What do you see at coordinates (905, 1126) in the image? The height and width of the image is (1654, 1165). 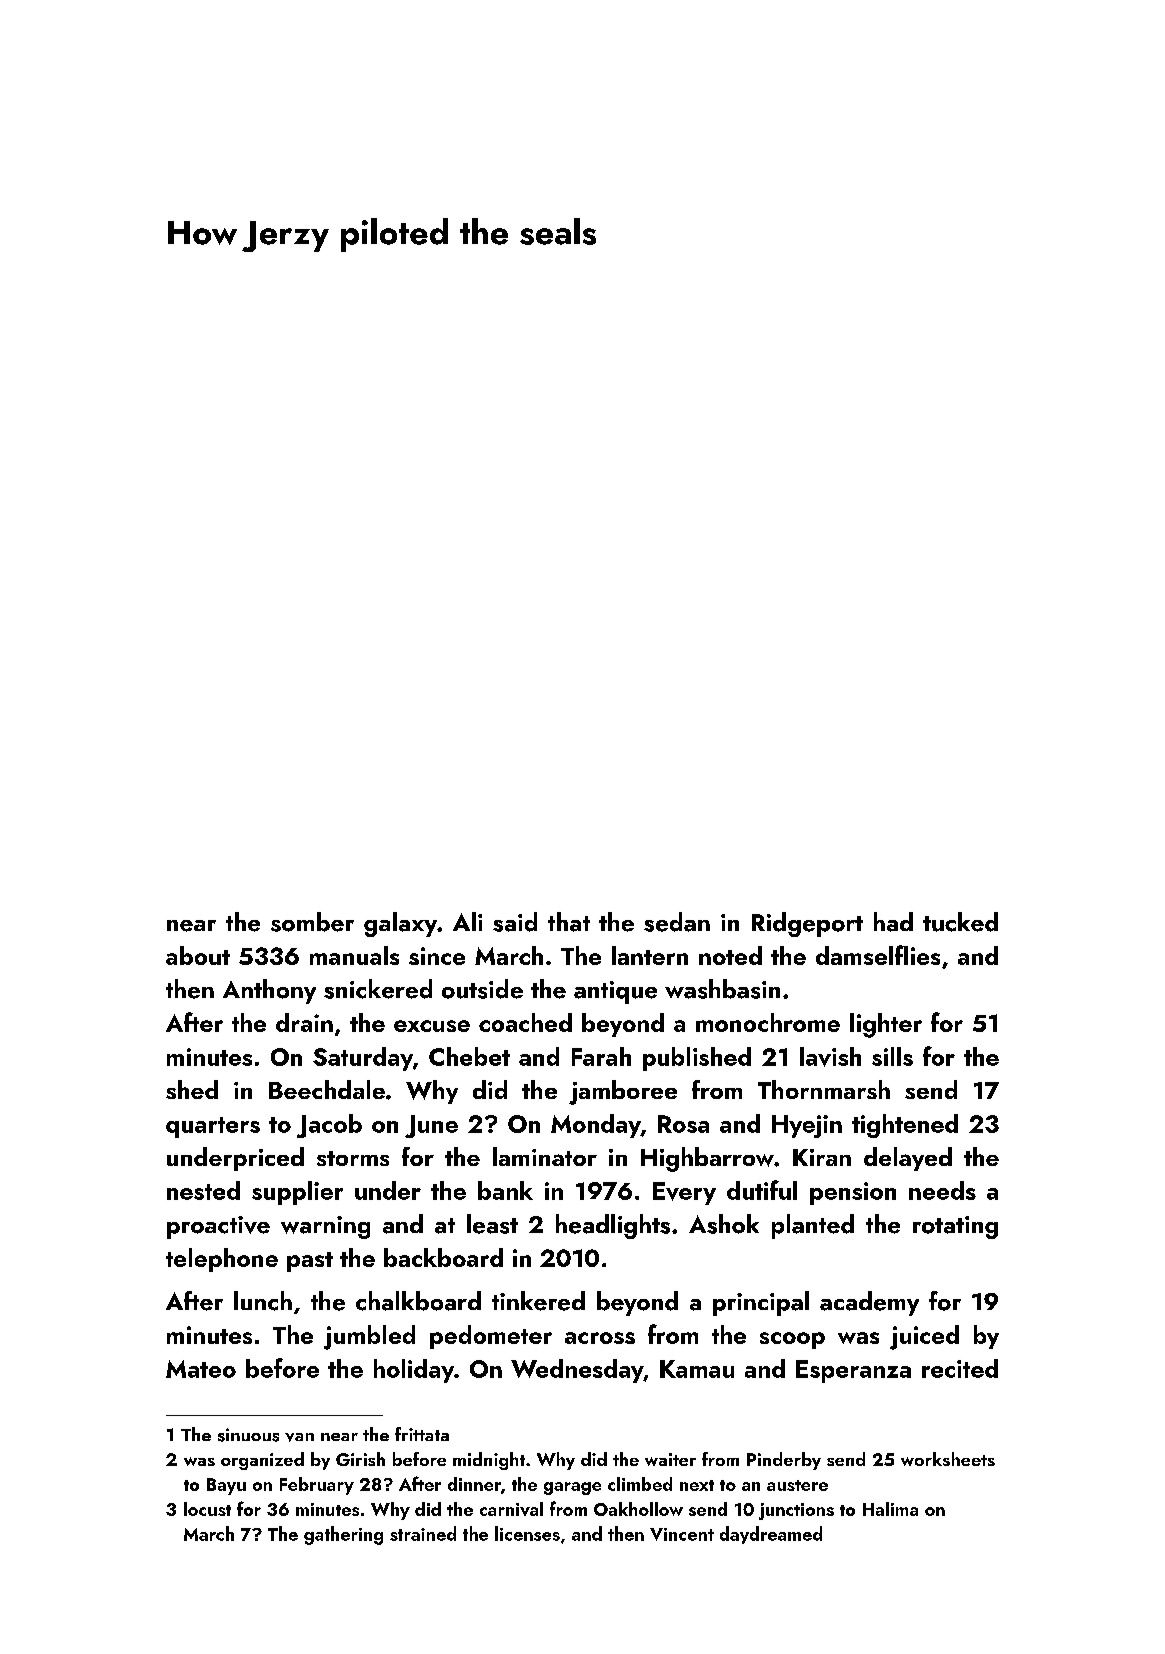 I see `tightened` at bounding box center [905, 1126].
